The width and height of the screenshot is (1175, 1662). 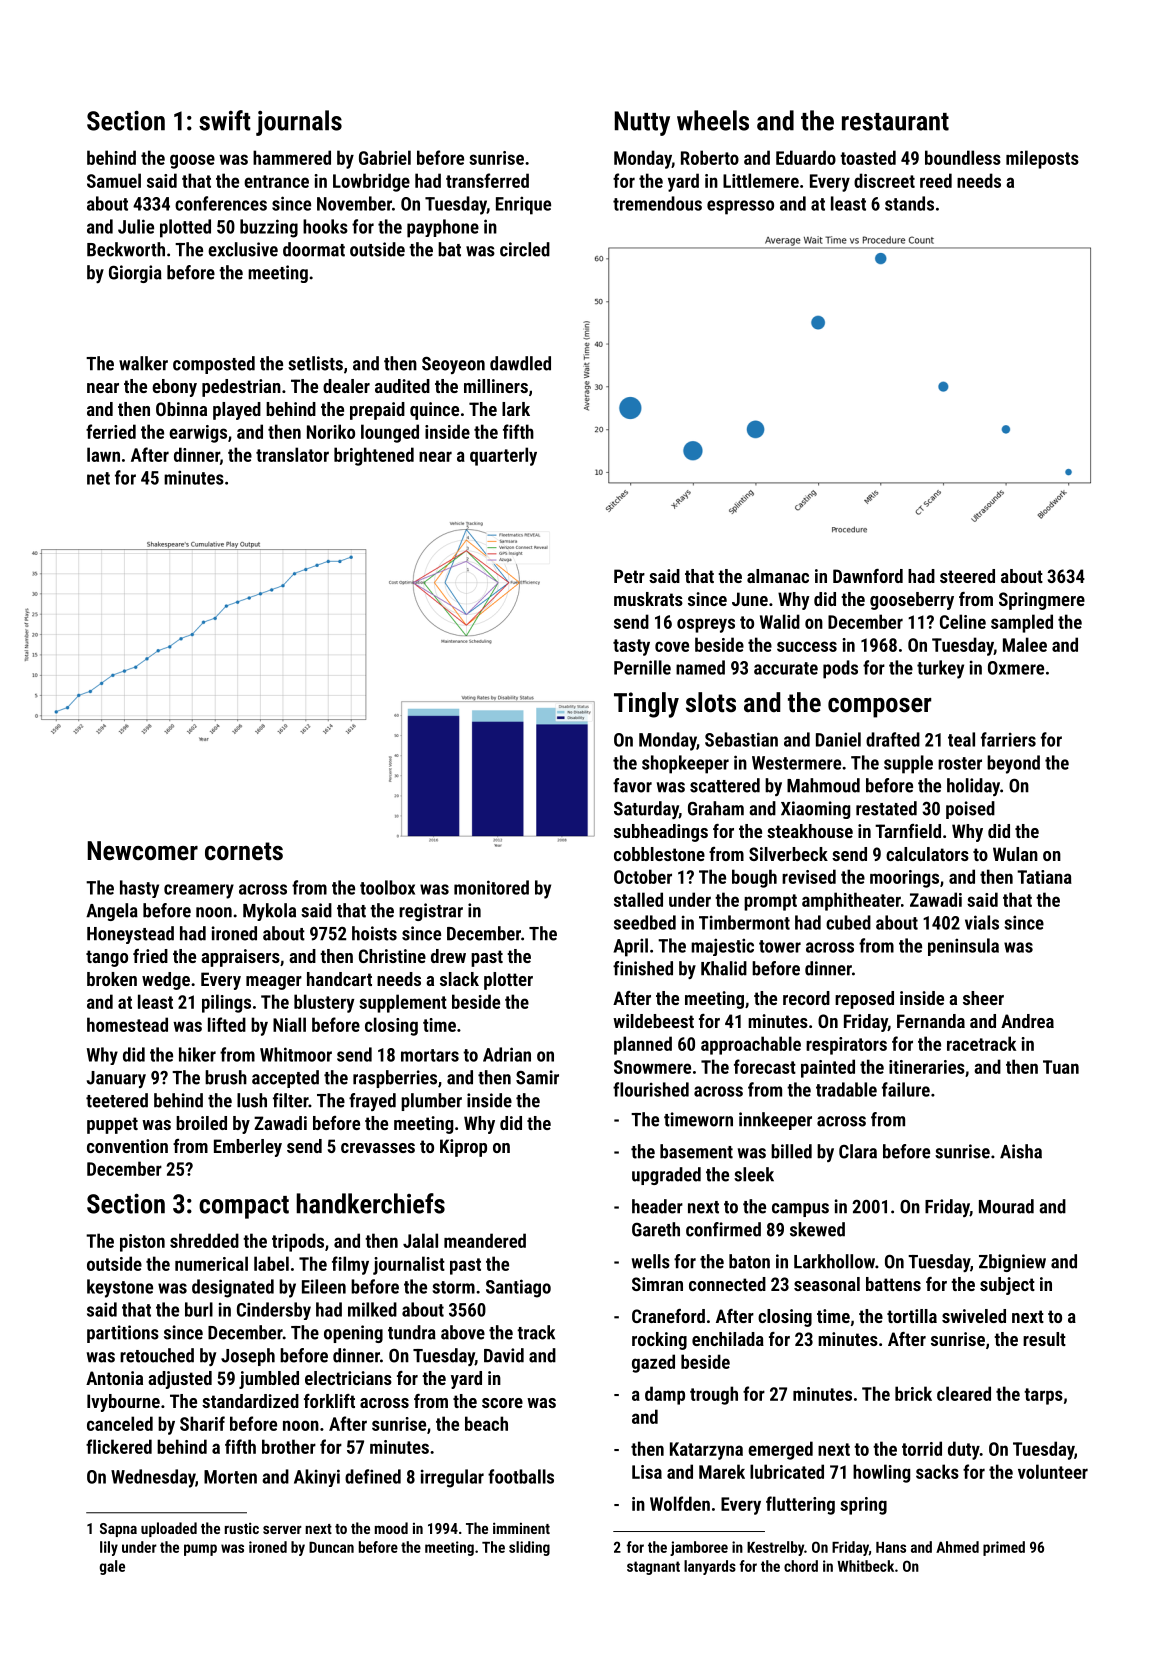 I want to click on Gareth, so click(x=656, y=1229).
